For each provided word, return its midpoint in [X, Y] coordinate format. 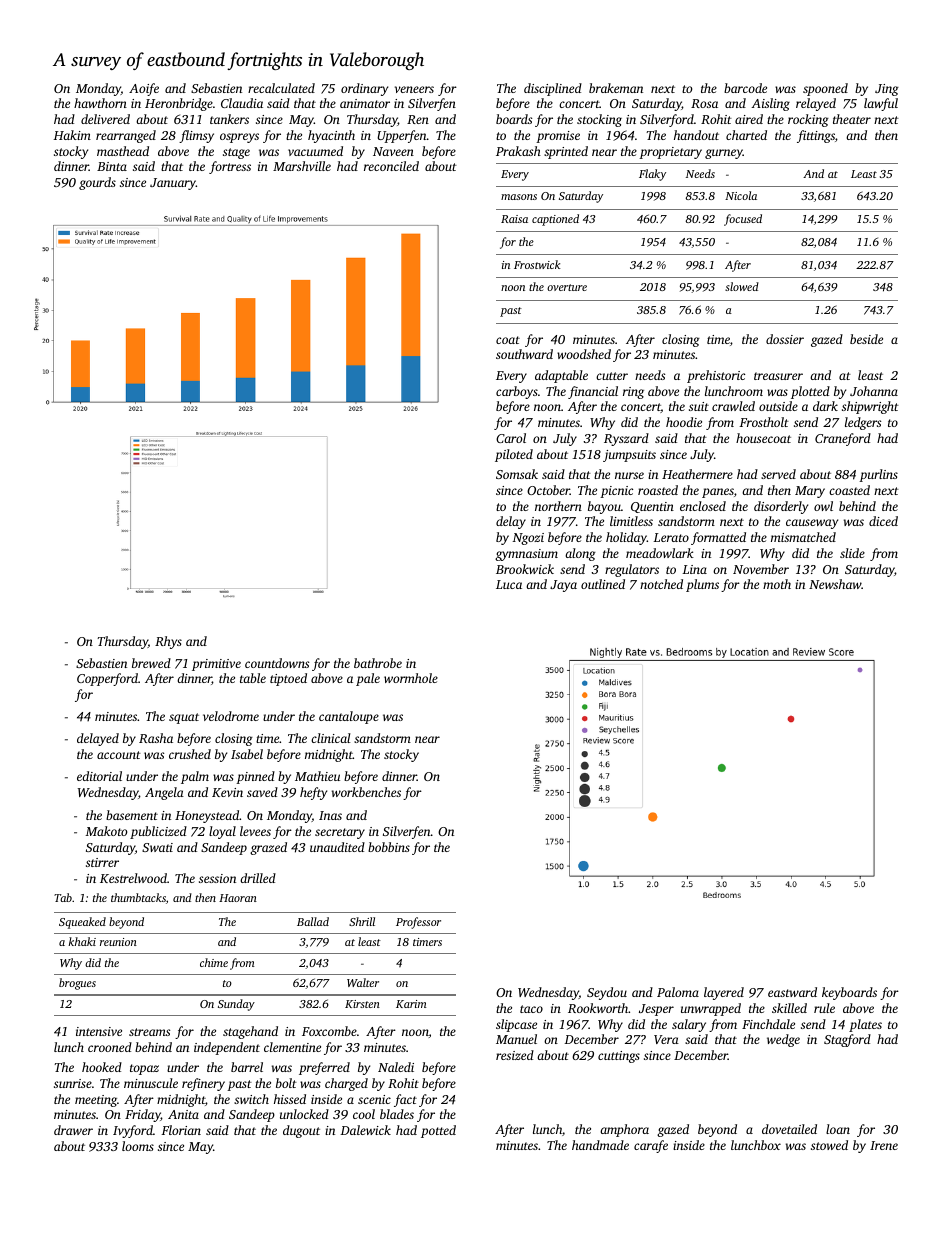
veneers [414, 89]
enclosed [703, 506]
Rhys [168, 642]
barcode [745, 88]
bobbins [389, 847]
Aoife [144, 89]
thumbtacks [138, 897]
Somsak [517, 474]
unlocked [304, 1114]
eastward [792, 992]
